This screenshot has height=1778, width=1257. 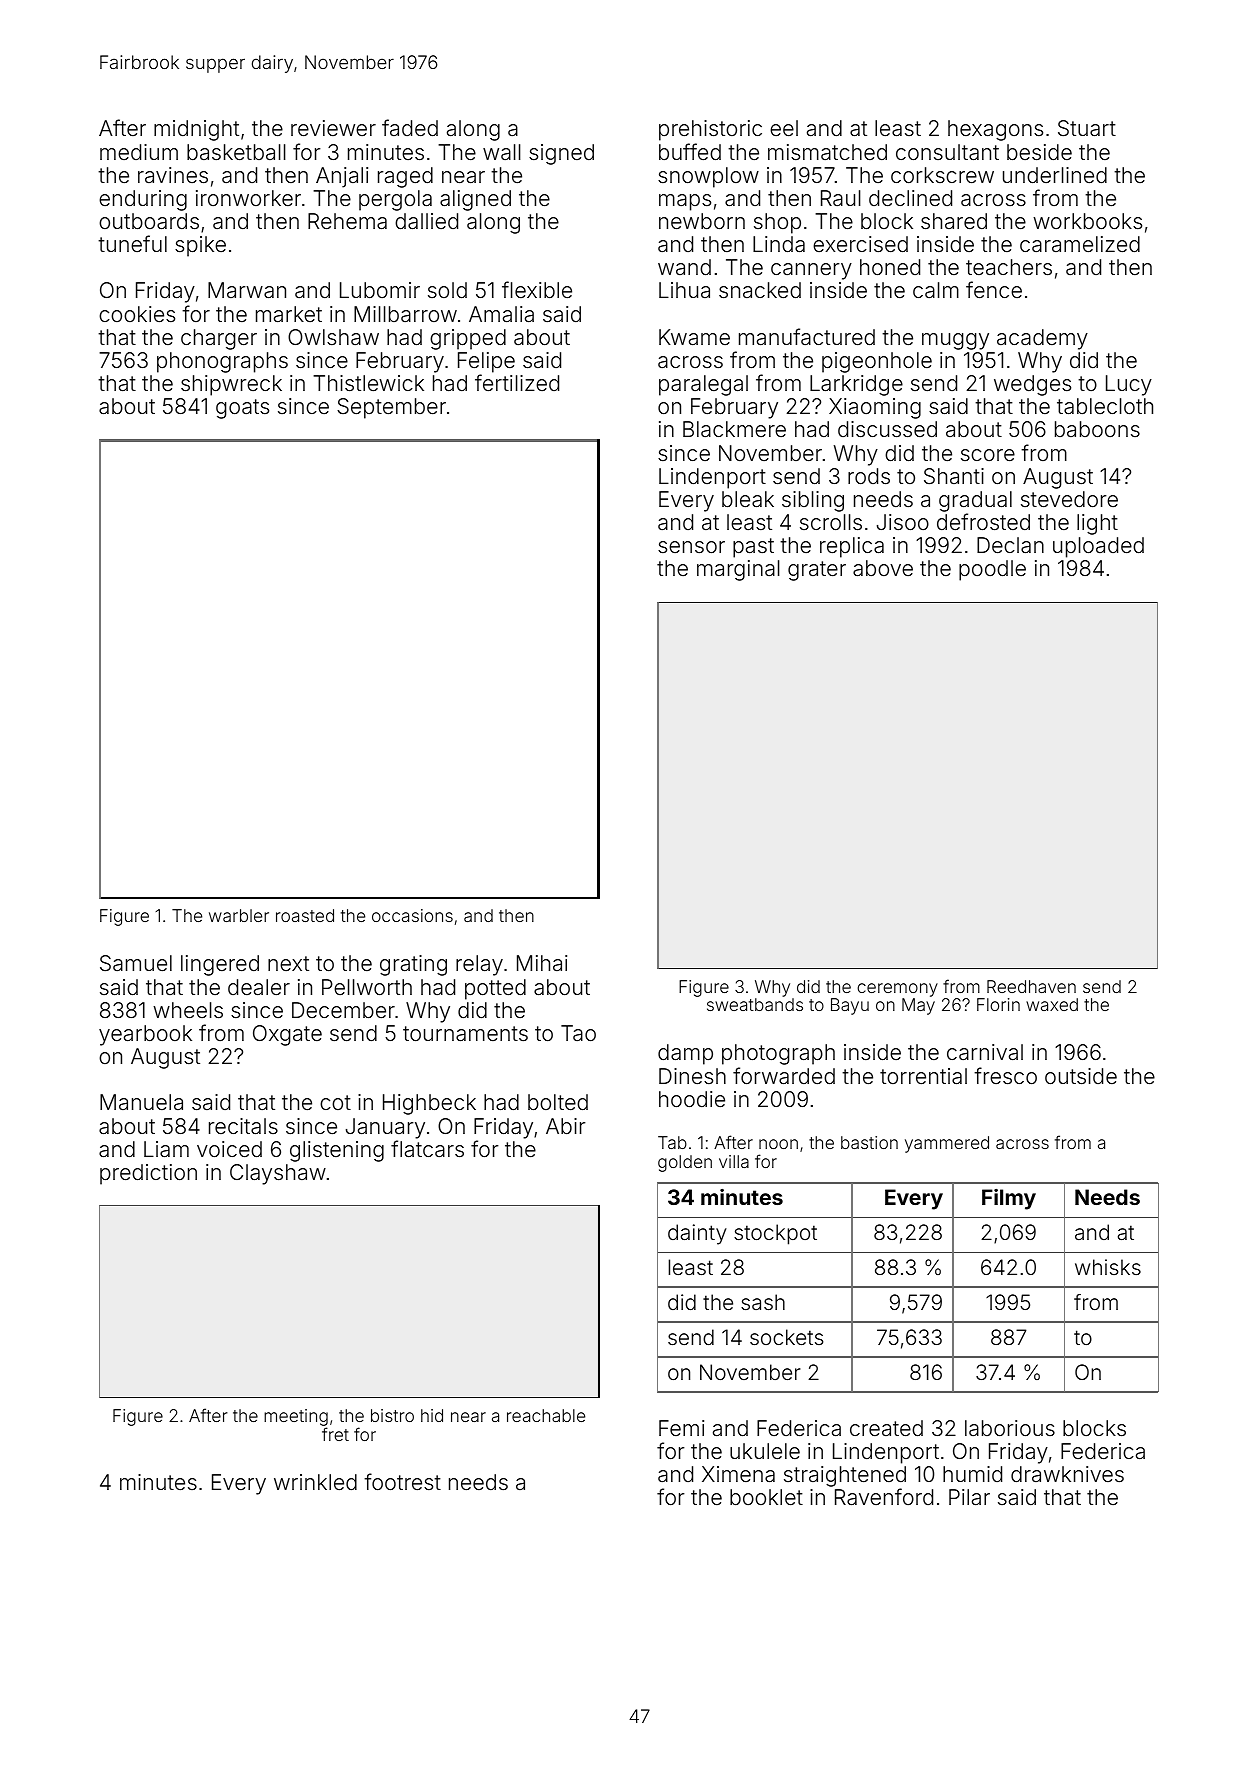 What do you see at coordinates (766, 1497) in the screenshot?
I see `booklet` at bounding box center [766, 1497].
